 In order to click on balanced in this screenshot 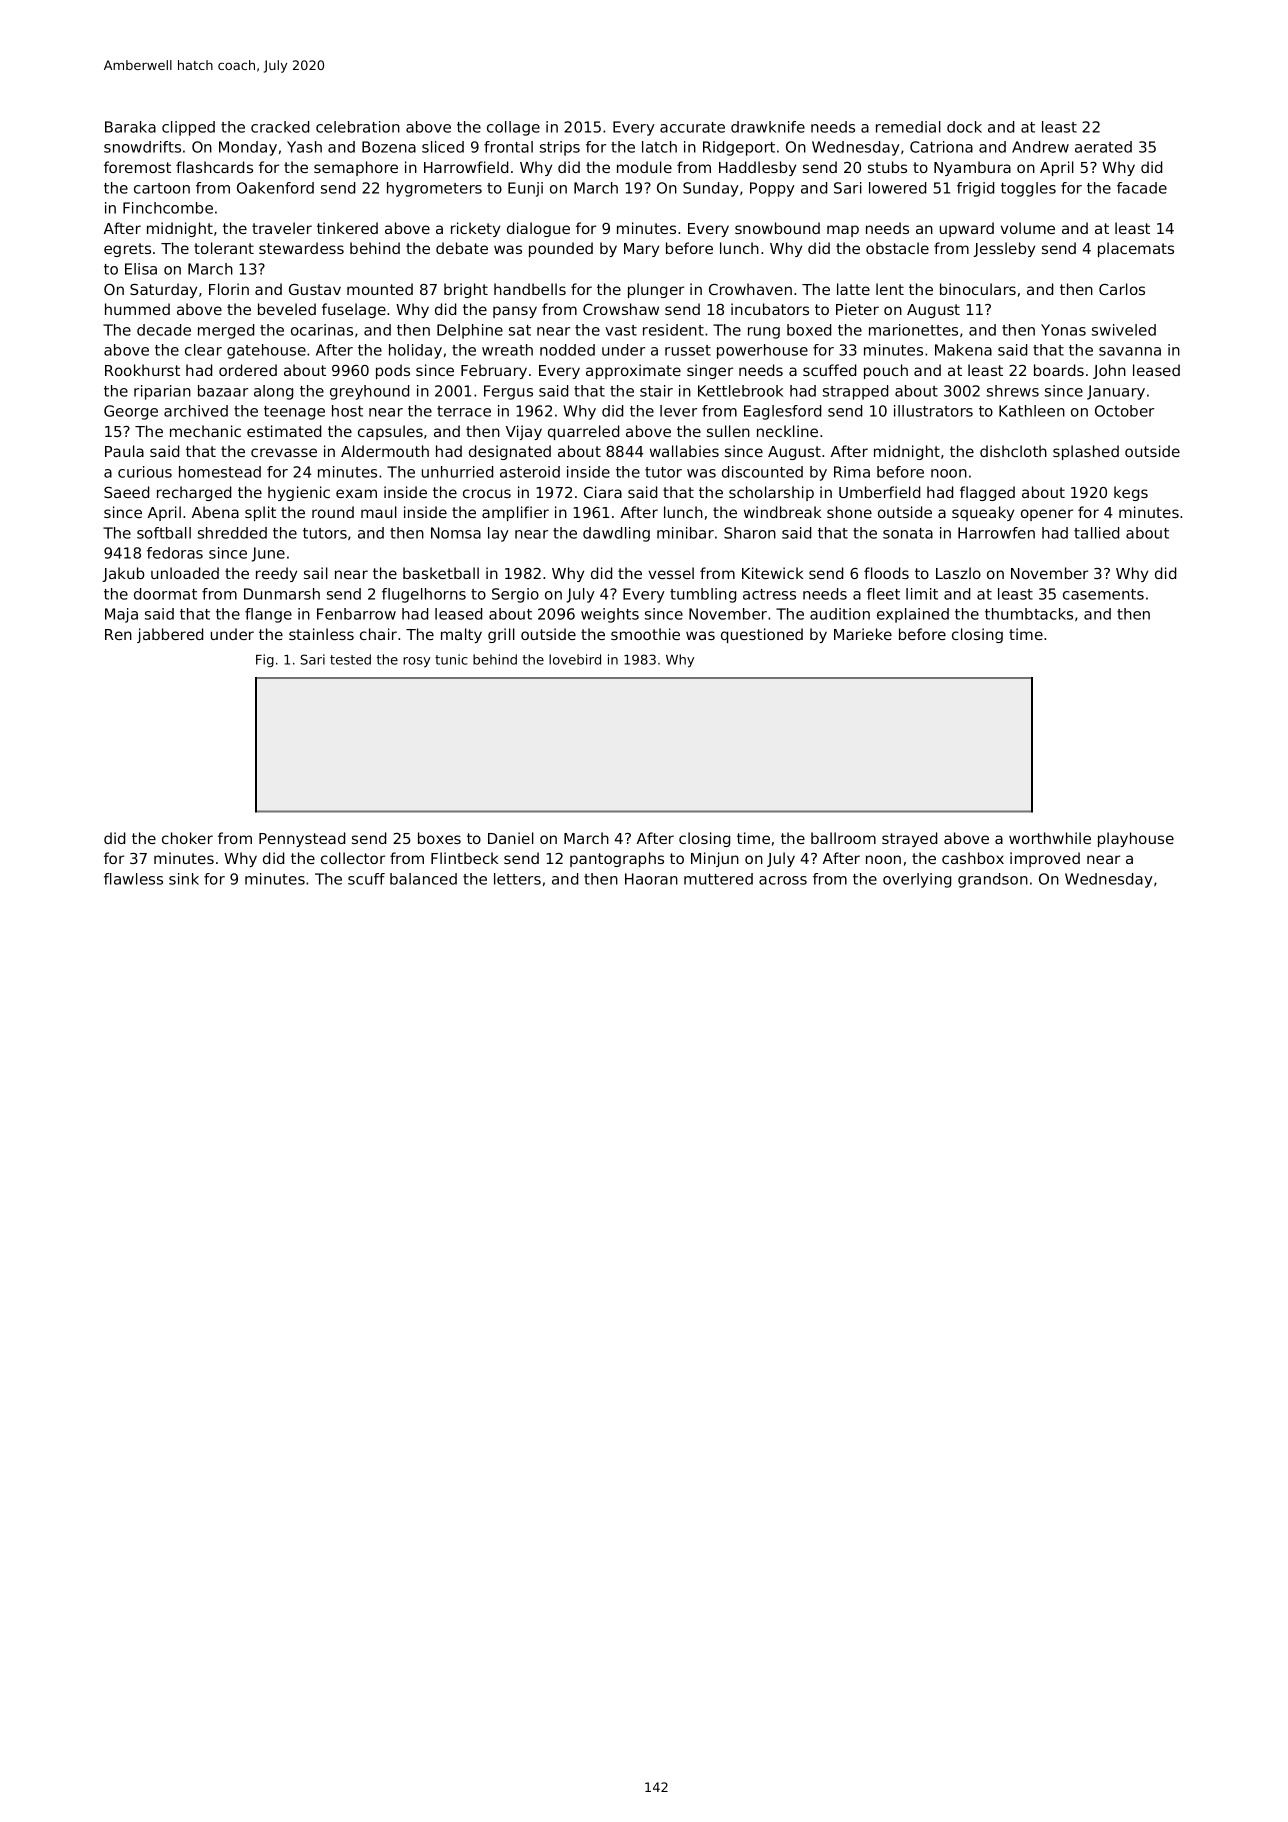, I will do `click(423, 879)`.
